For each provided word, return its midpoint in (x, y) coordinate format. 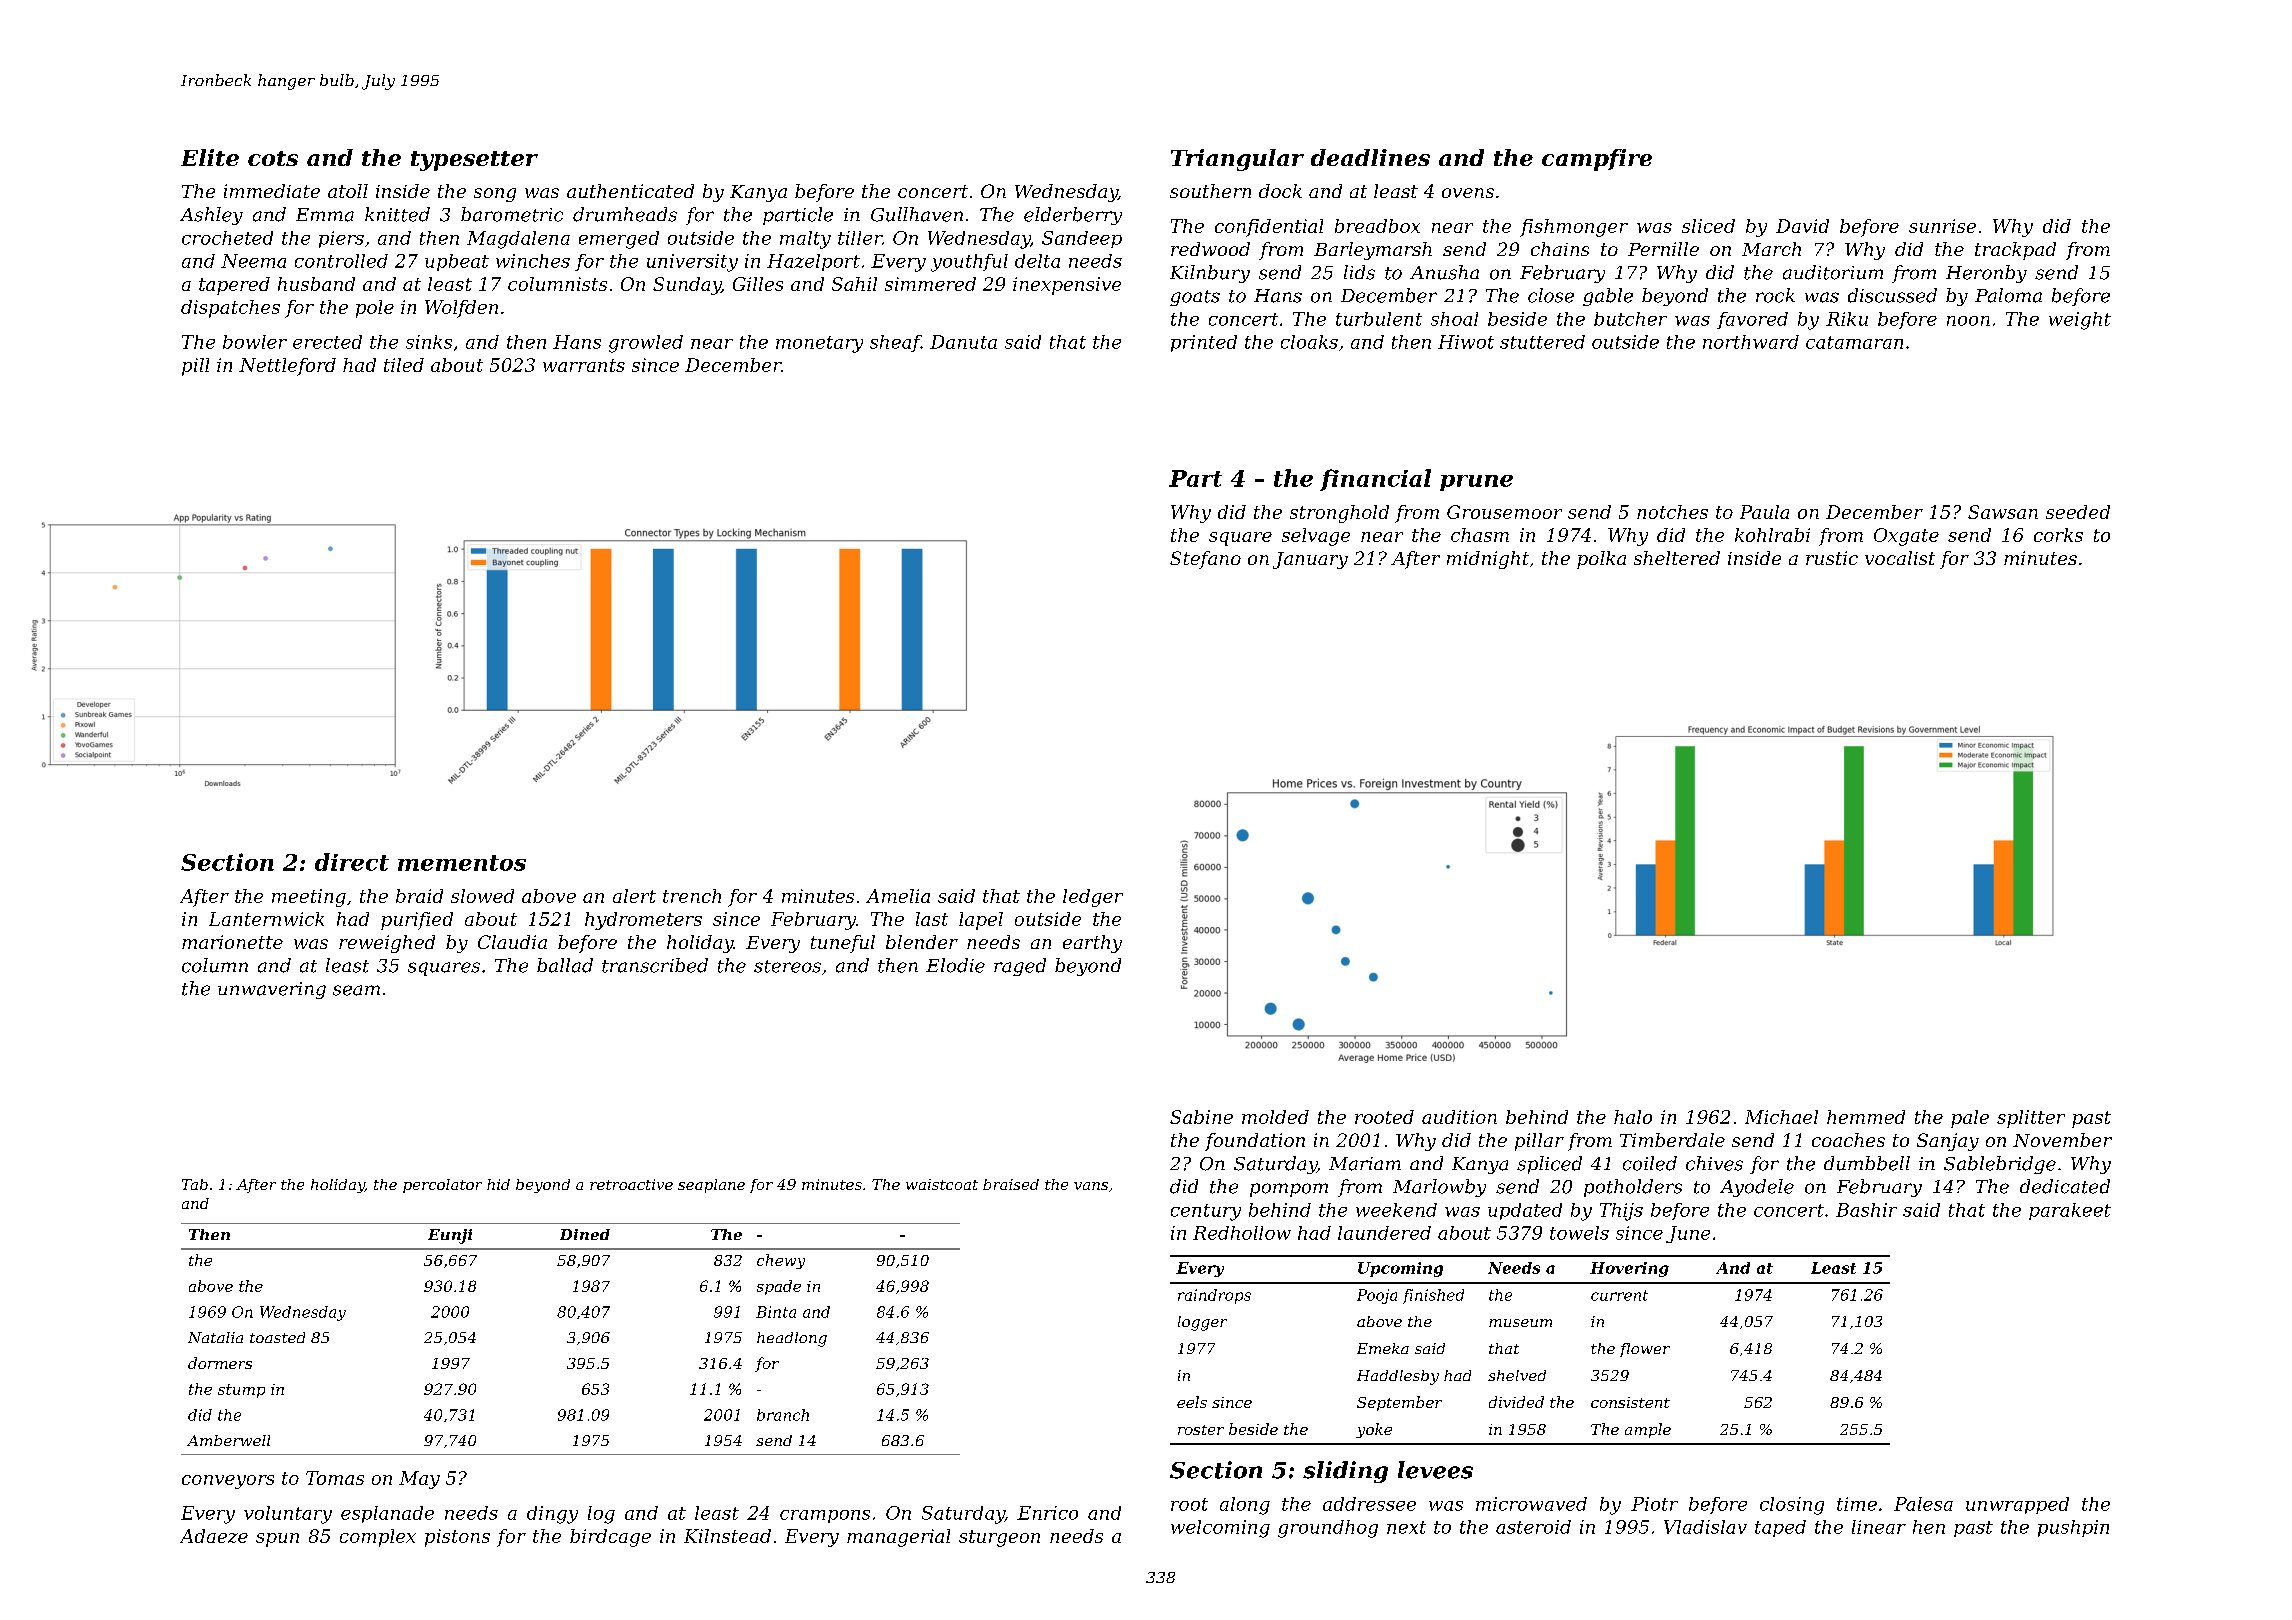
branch (783, 1415)
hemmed (1866, 1117)
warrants (584, 365)
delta (1037, 261)
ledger (1093, 898)
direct (352, 862)
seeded (2078, 512)
